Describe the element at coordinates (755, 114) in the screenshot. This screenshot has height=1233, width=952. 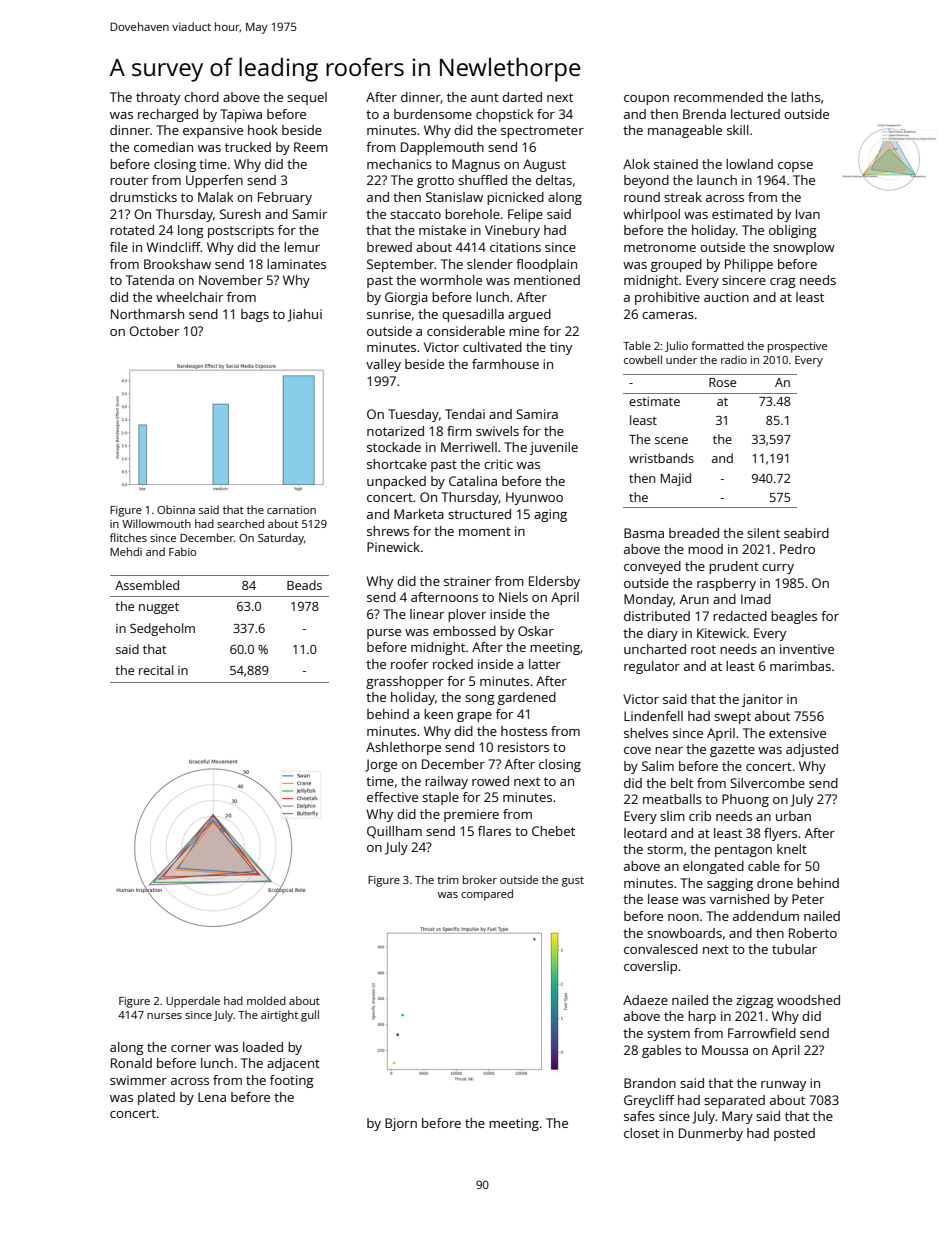
I see `lectured` at that location.
